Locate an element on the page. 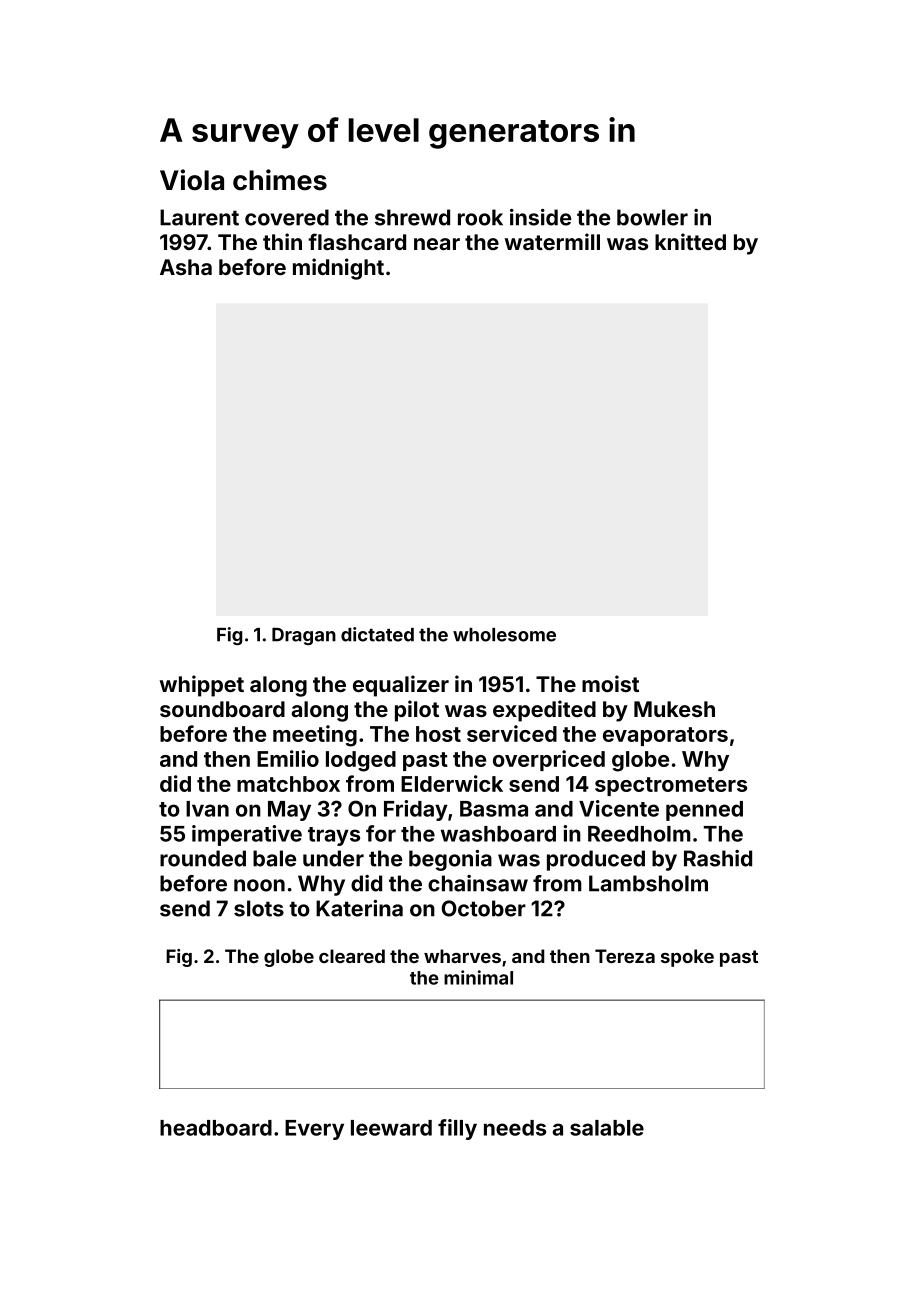  shrewd is located at coordinates (412, 217).
